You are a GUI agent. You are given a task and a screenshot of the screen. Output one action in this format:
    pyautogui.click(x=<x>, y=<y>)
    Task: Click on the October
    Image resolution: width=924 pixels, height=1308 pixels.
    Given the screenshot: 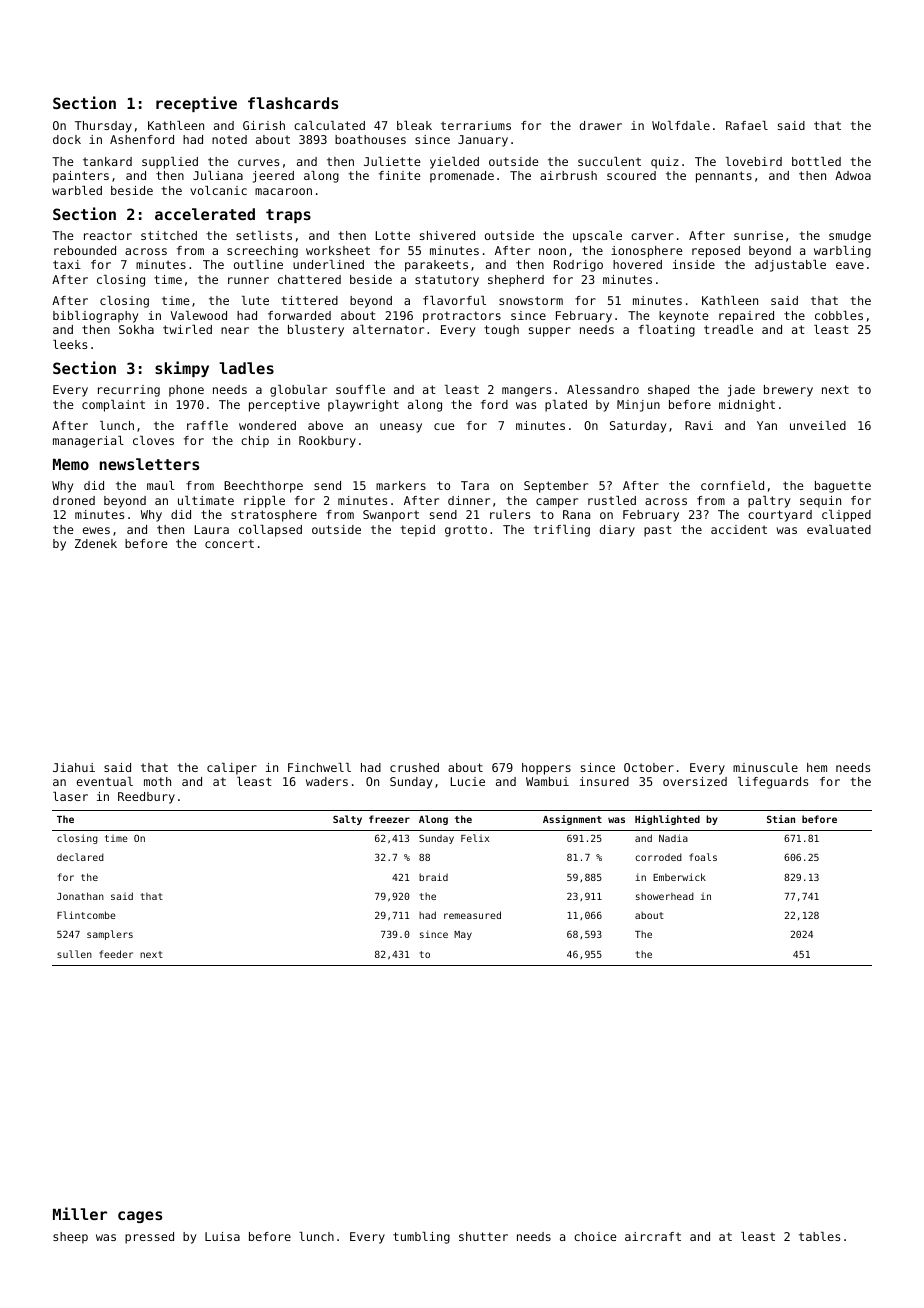 What is the action you would take?
    pyautogui.click(x=649, y=767)
